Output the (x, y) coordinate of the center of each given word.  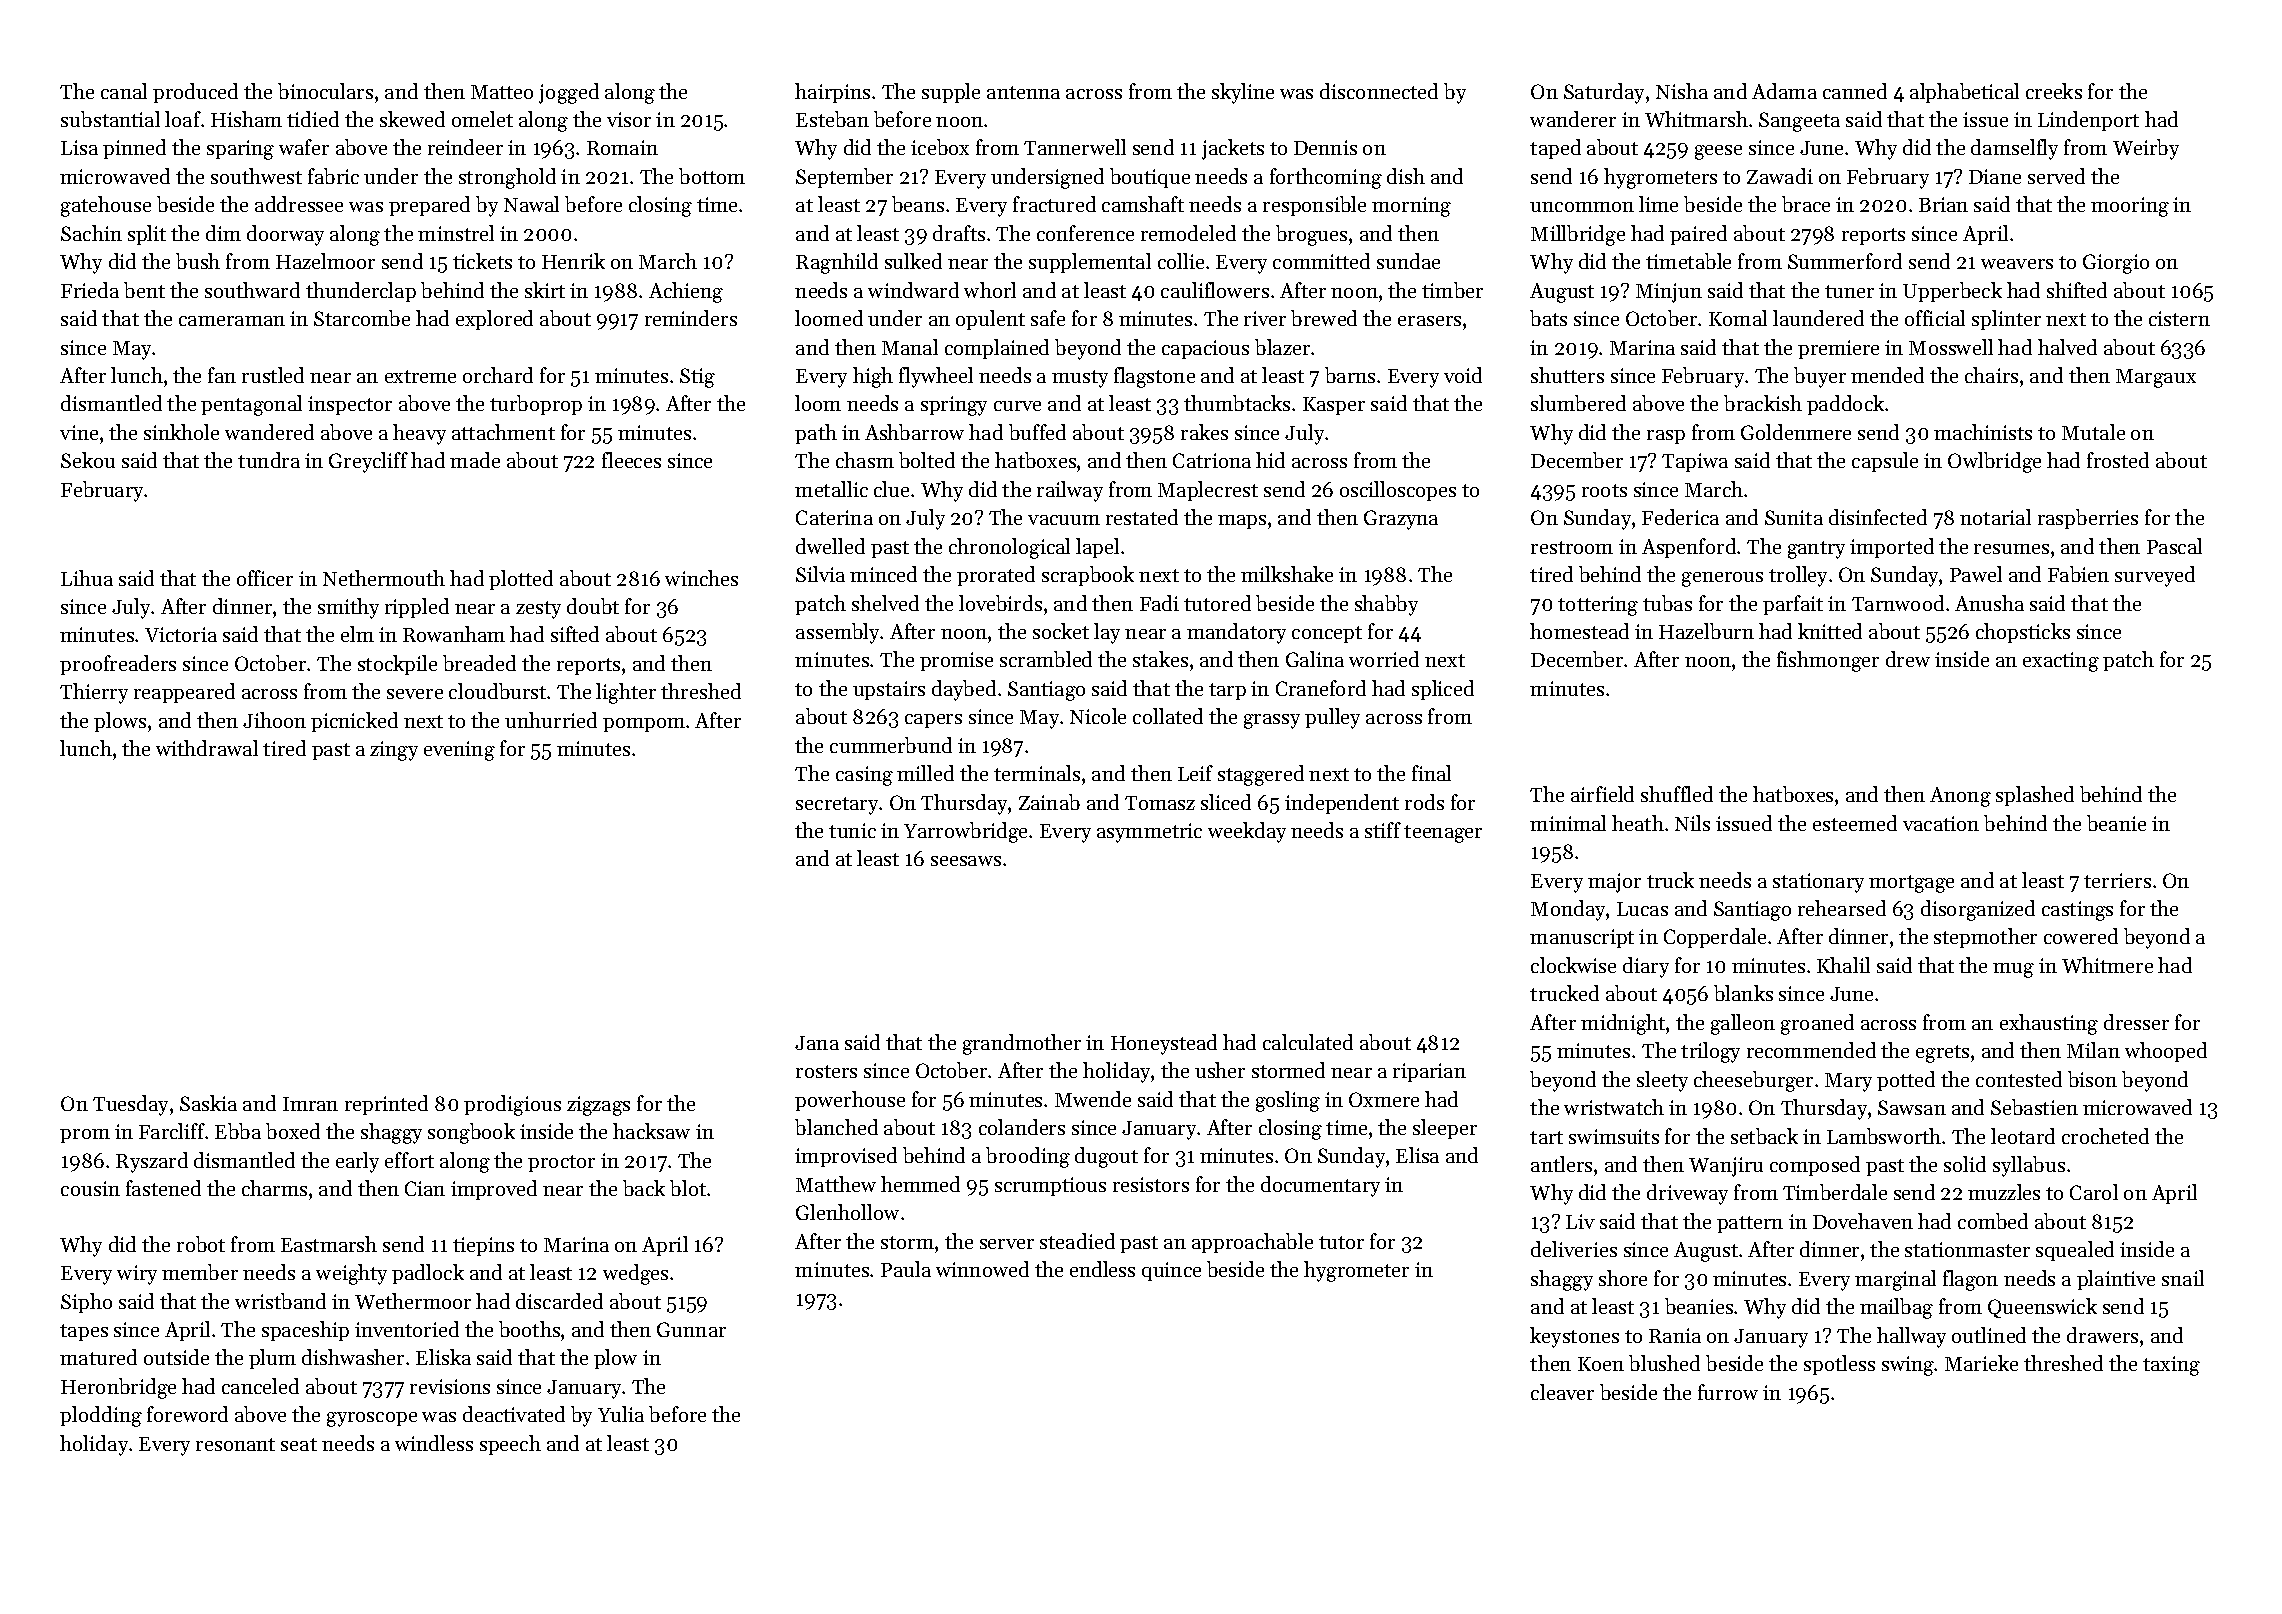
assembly (838, 633)
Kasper (1334, 406)
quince (1171, 1271)
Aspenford (1689, 548)
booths (529, 1329)
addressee (299, 204)
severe (415, 694)
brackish (1763, 403)
